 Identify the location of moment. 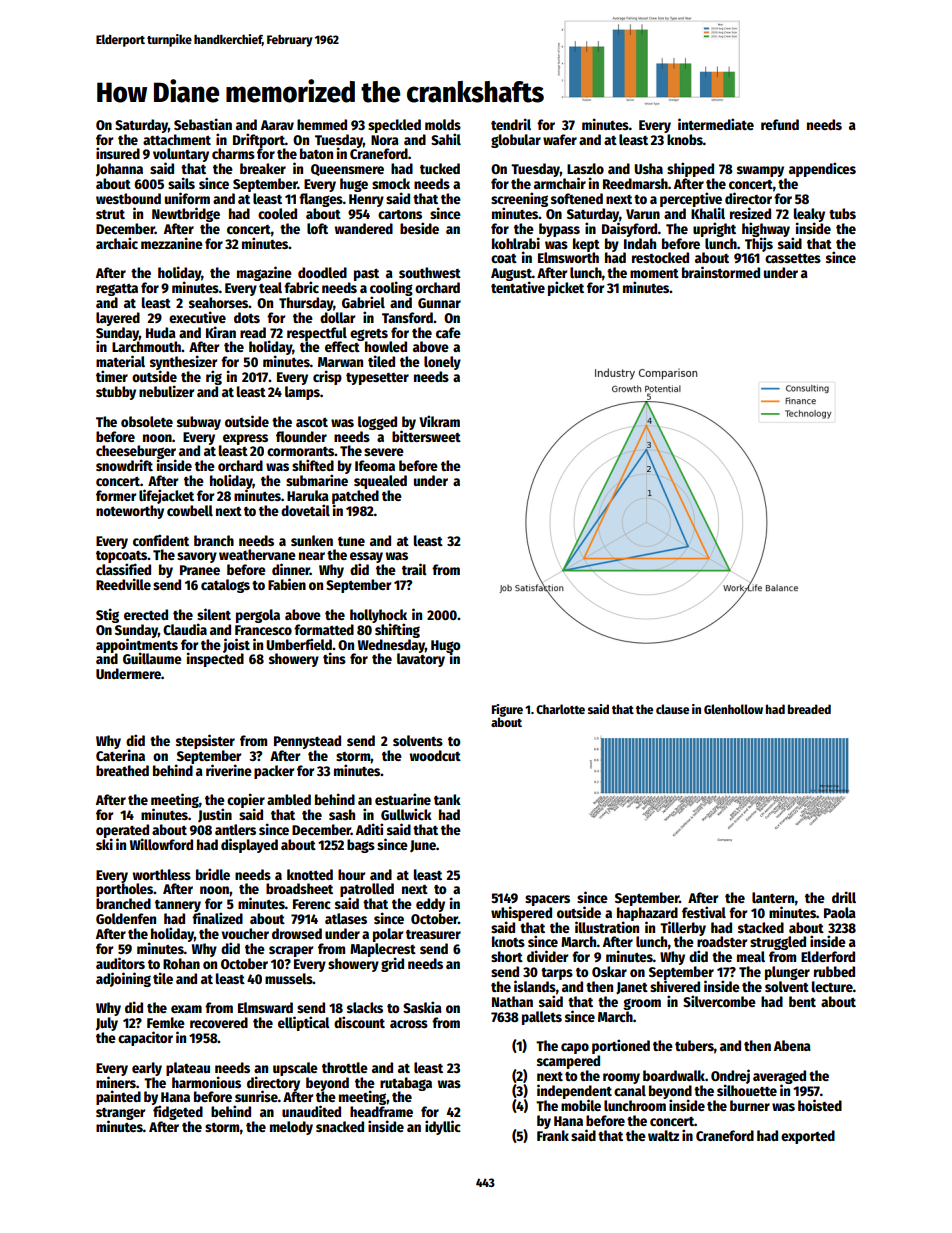
(654, 273).
